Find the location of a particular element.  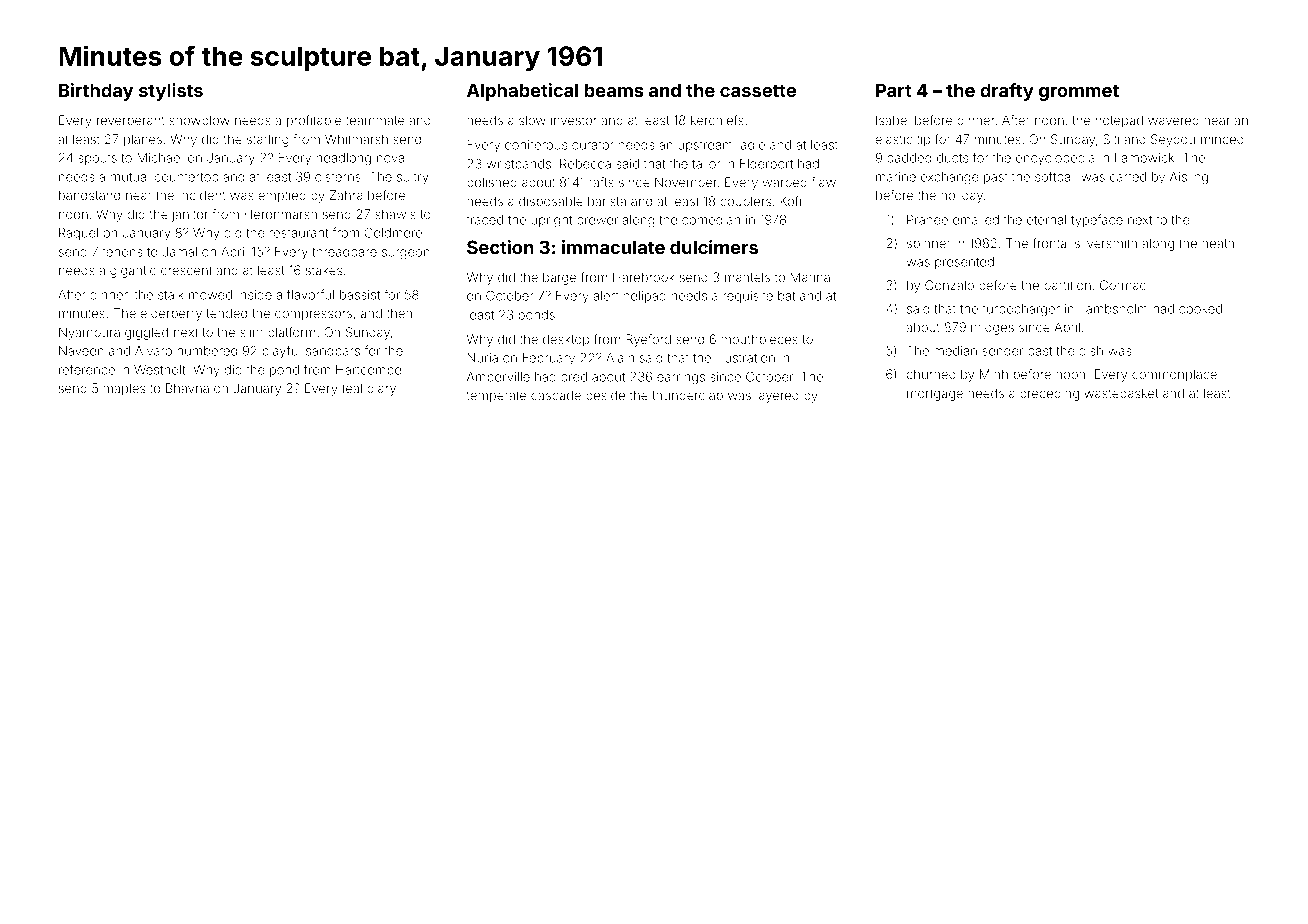

stakes is located at coordinates (324, 270).
